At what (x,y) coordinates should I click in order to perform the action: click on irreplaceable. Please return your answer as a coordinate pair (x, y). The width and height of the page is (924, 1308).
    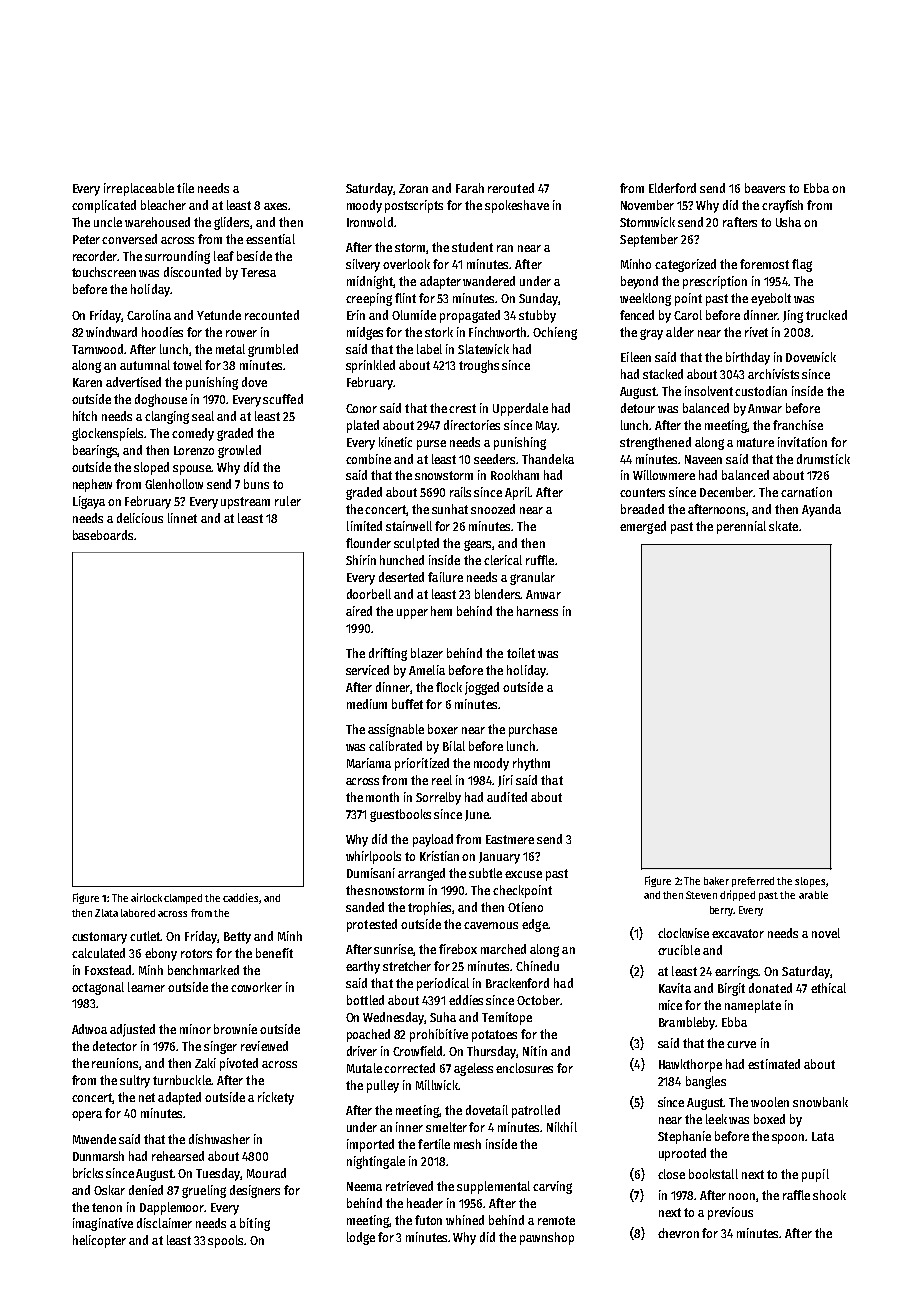
    Looking at the image, I should click on (139, 189).
